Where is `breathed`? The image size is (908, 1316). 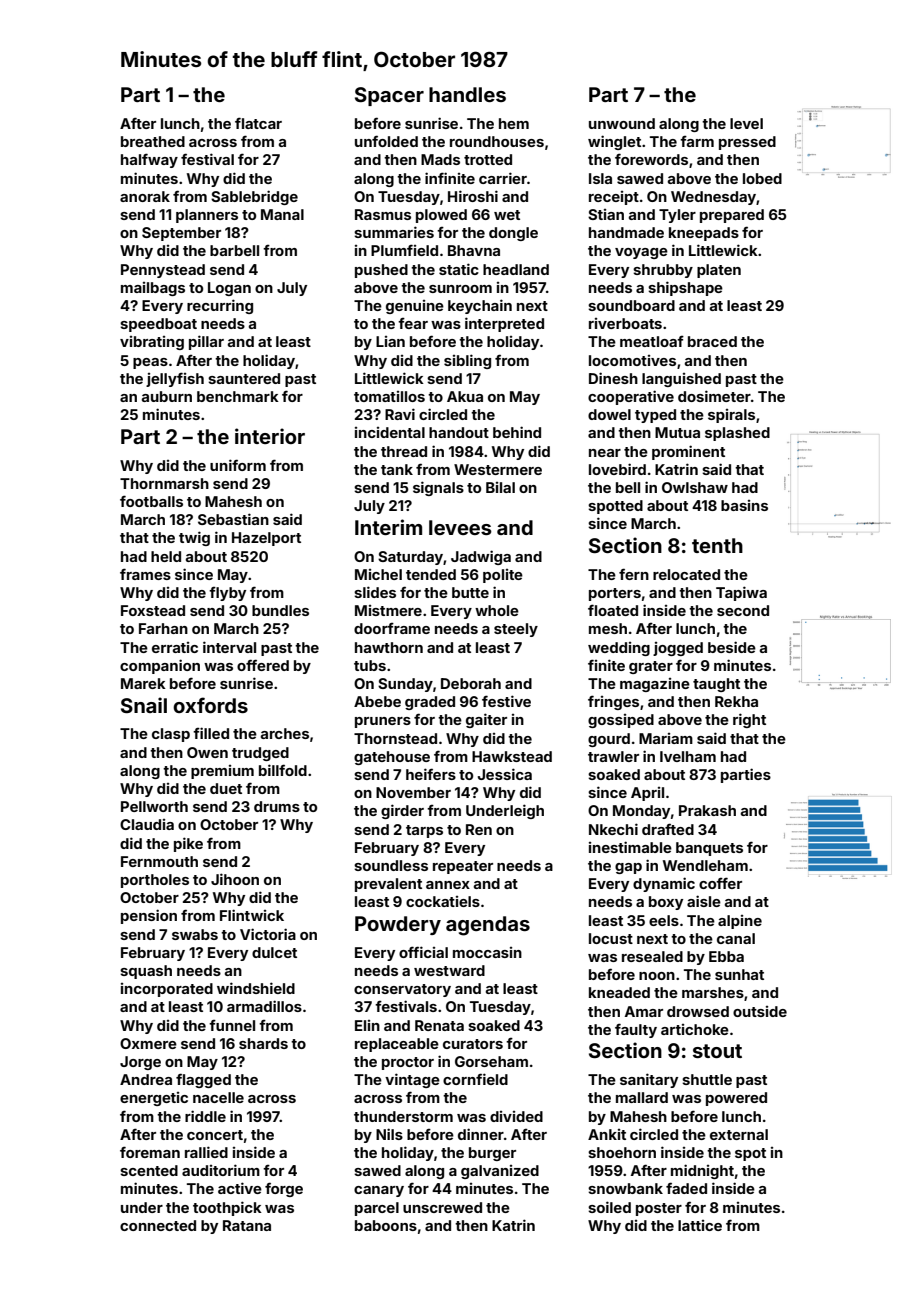
breathed is located at coordinates (153, 141).
